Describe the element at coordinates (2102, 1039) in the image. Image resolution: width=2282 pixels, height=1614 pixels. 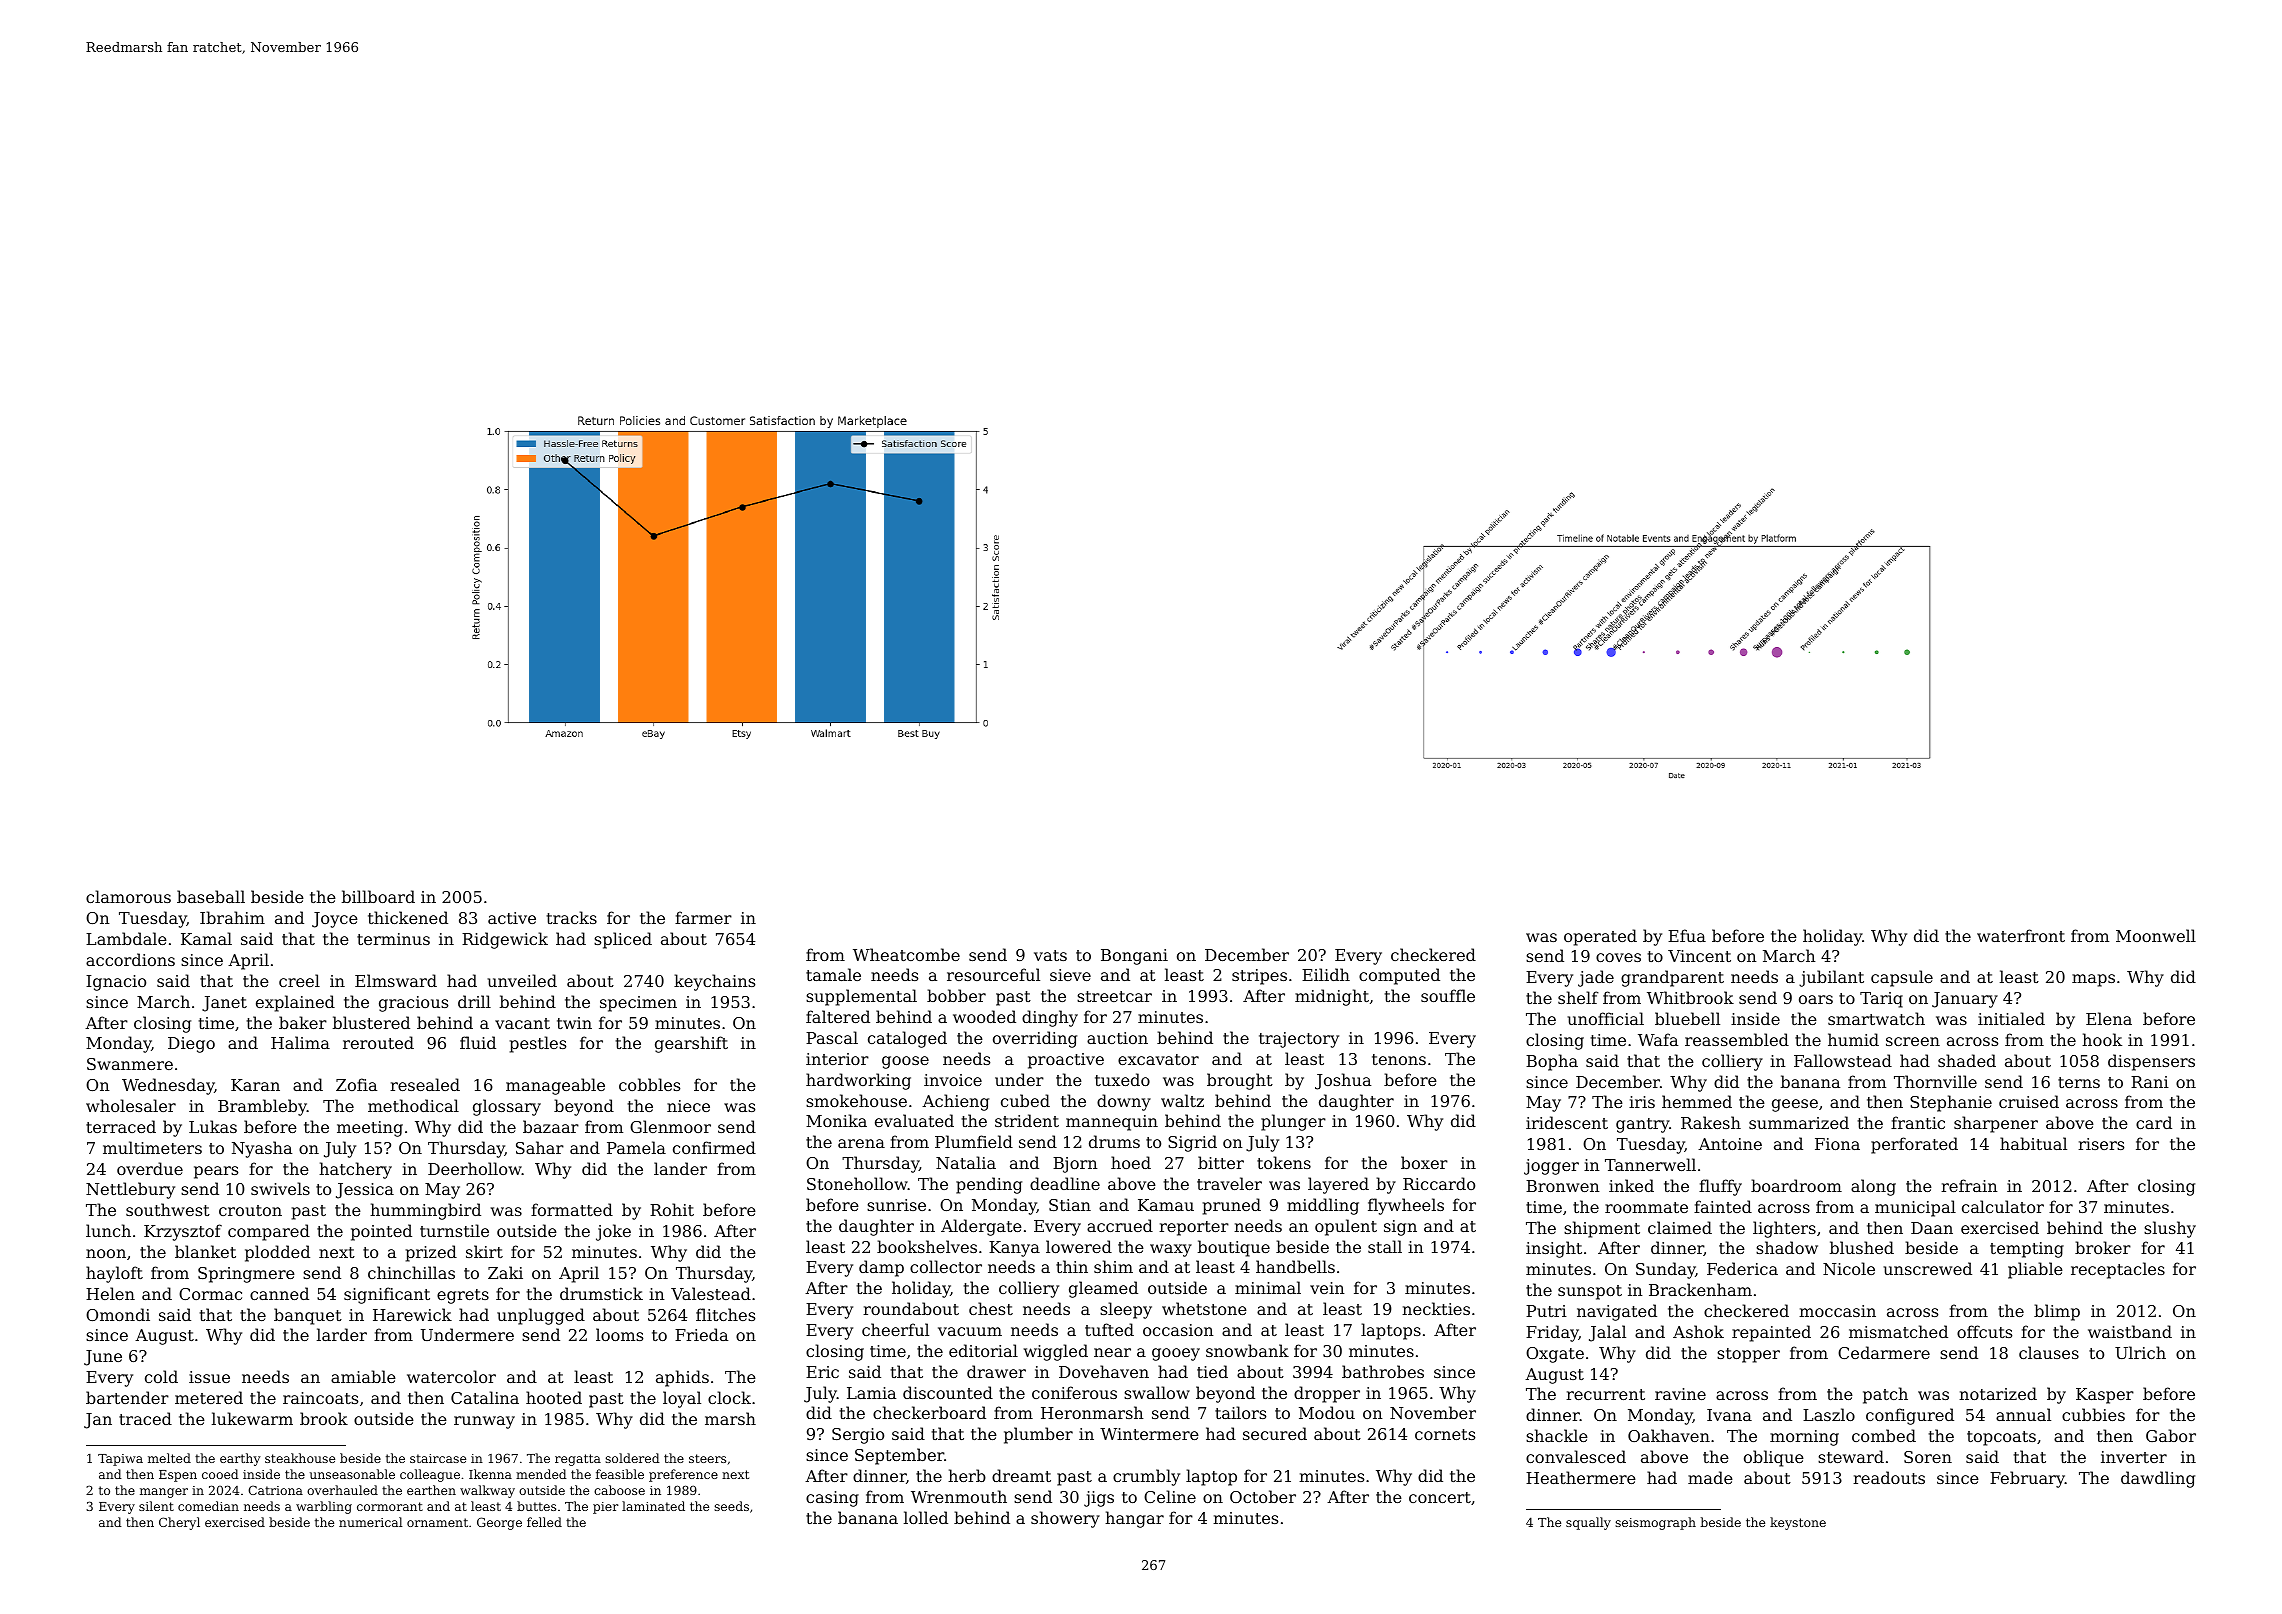
I see `hook` at that location.
